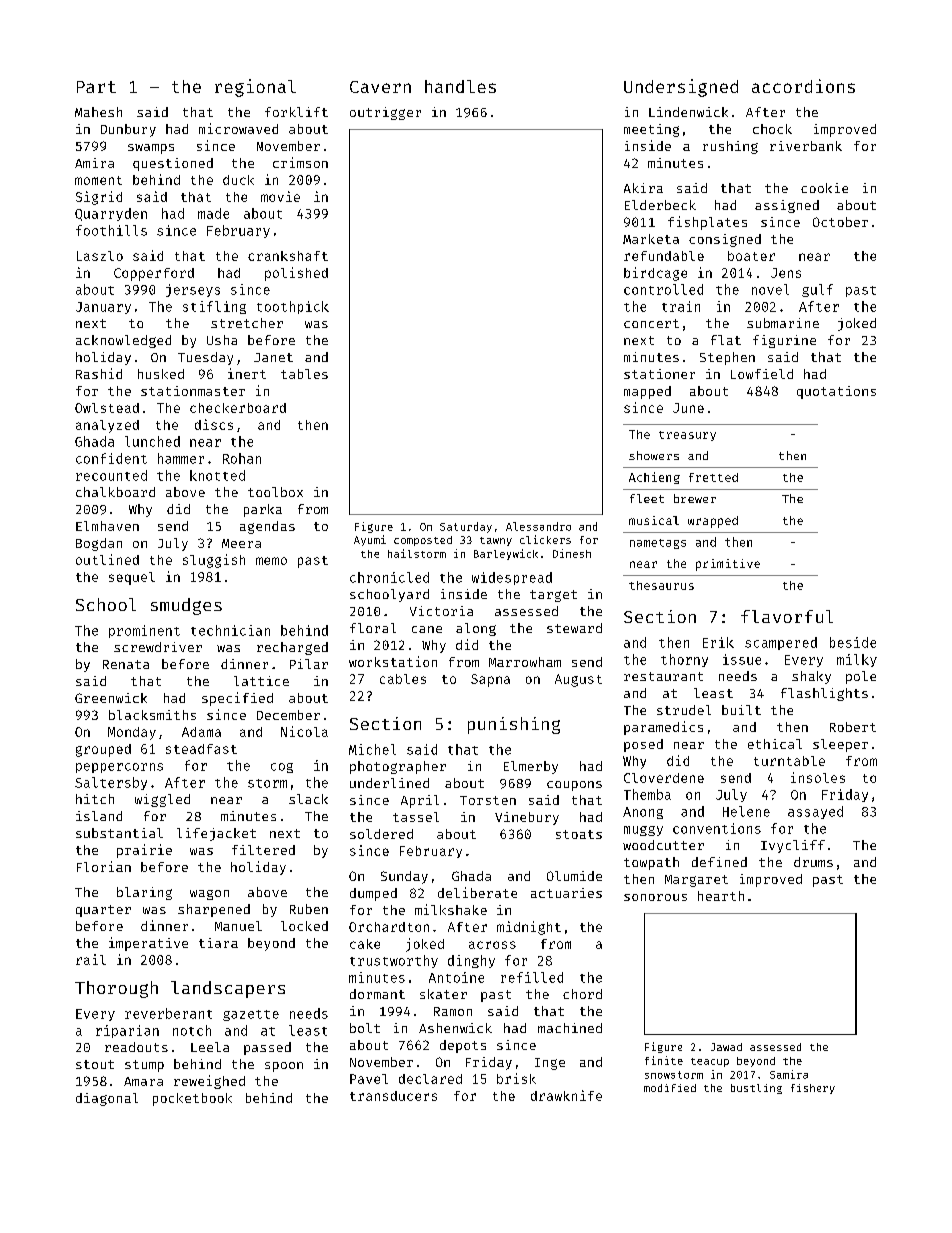 The image size is (952, 1233). Describe the element at coordinates (741, 710) in the page. I see `built` at that location.
